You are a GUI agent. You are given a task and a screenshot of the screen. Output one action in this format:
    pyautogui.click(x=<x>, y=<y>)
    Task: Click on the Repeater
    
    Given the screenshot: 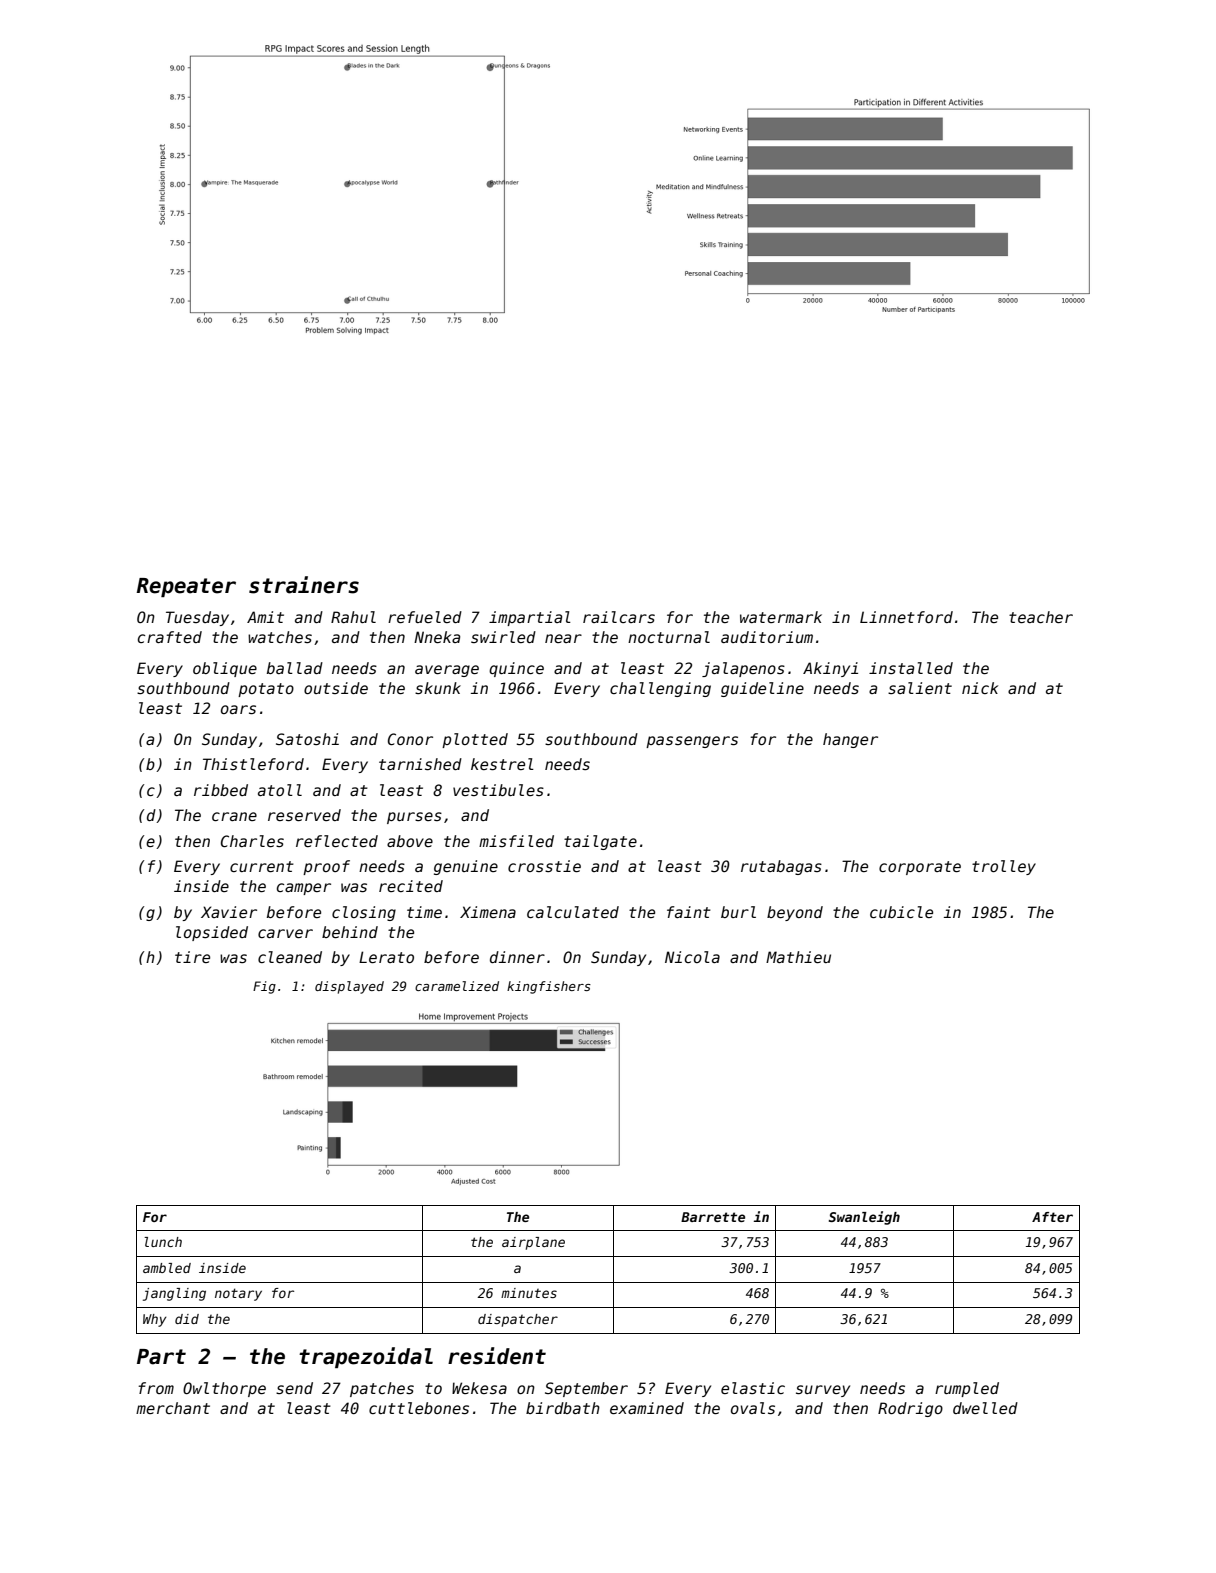 What is the action you would take?
    pyautogui.click(x=186, y=587)
